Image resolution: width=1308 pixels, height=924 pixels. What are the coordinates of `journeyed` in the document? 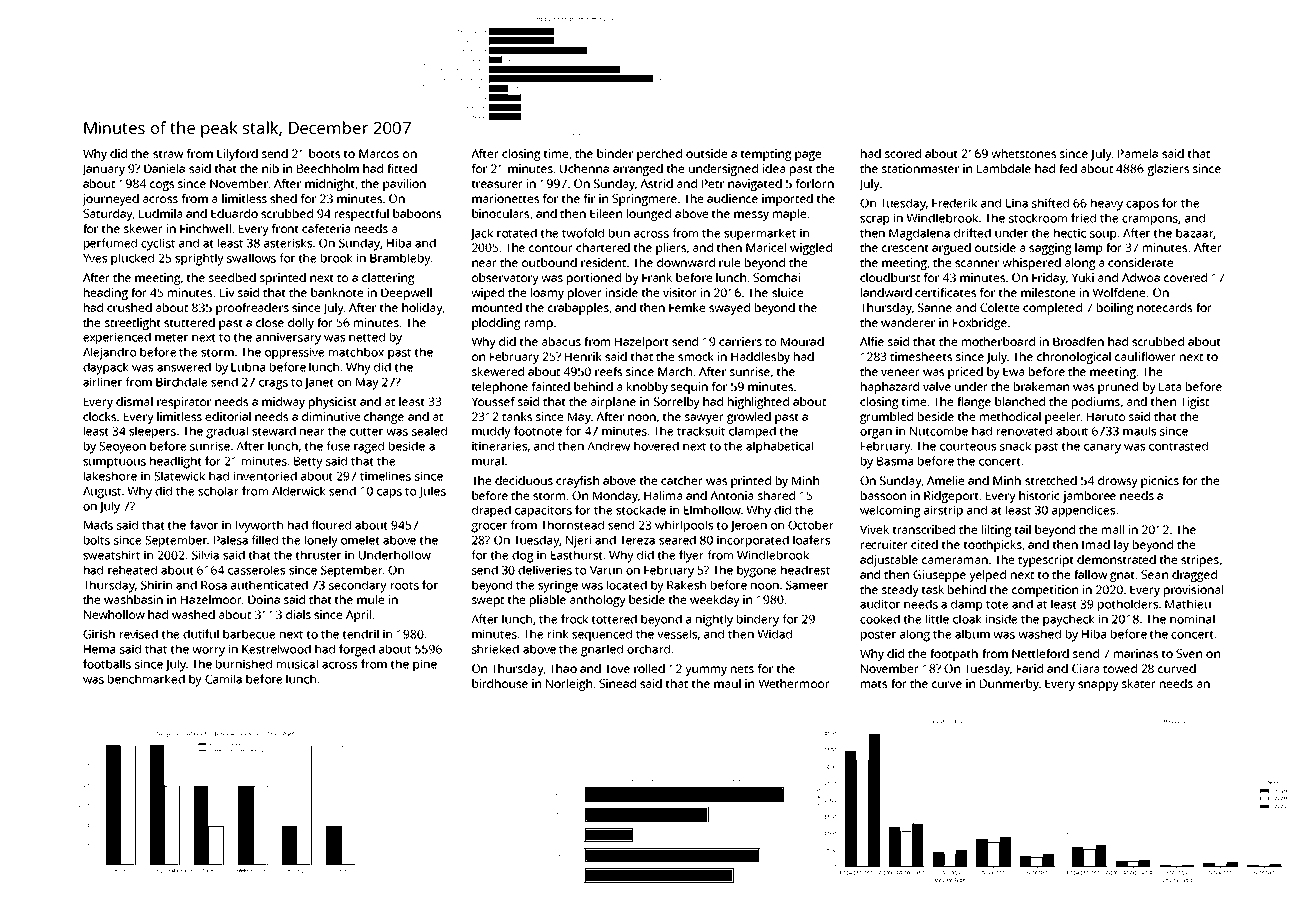 It's located at (110, 200).
